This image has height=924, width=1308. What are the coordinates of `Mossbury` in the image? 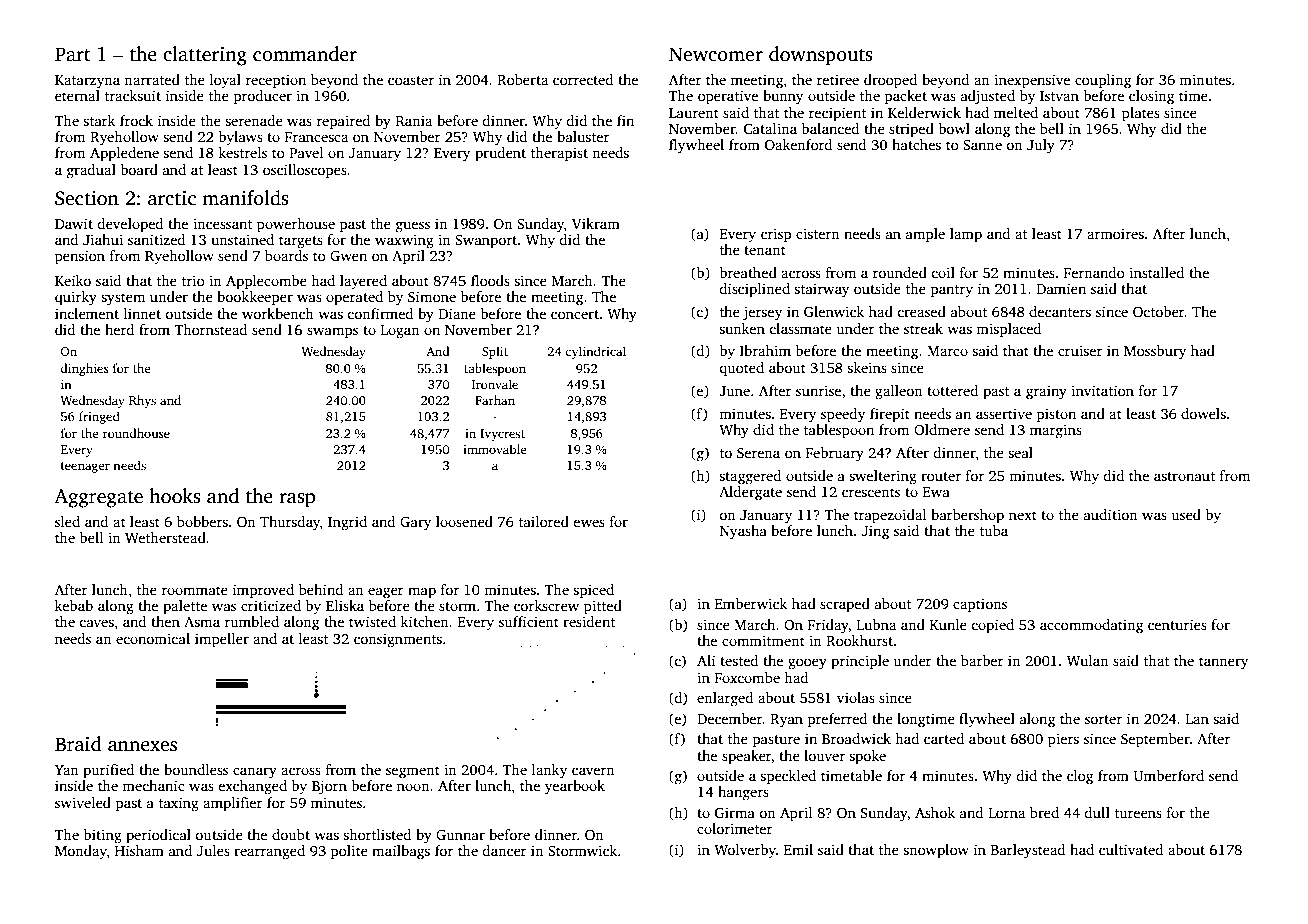 It's located at (1155, 352).
